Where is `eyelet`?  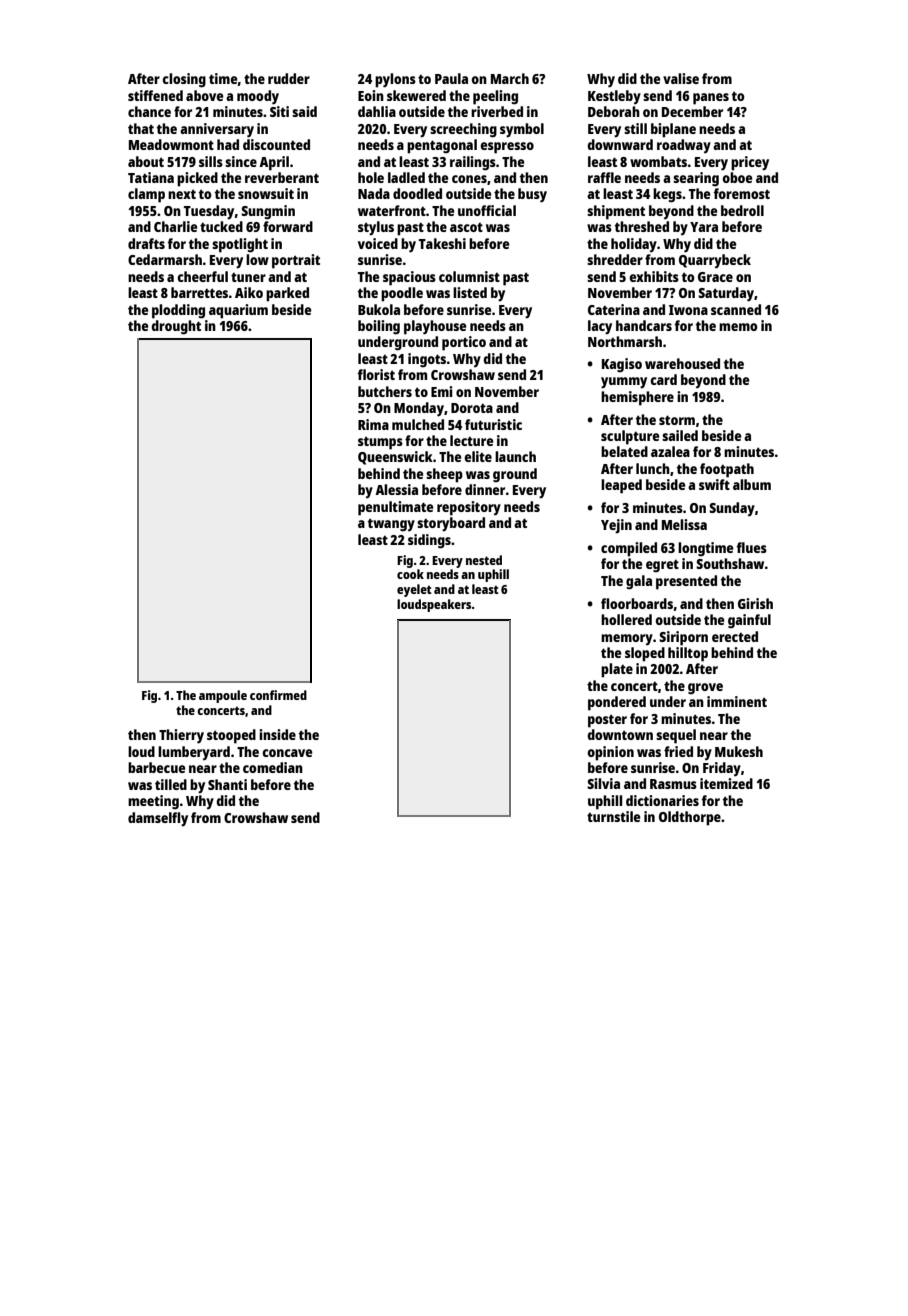
eyelet is located at coordinates (414, 590).
